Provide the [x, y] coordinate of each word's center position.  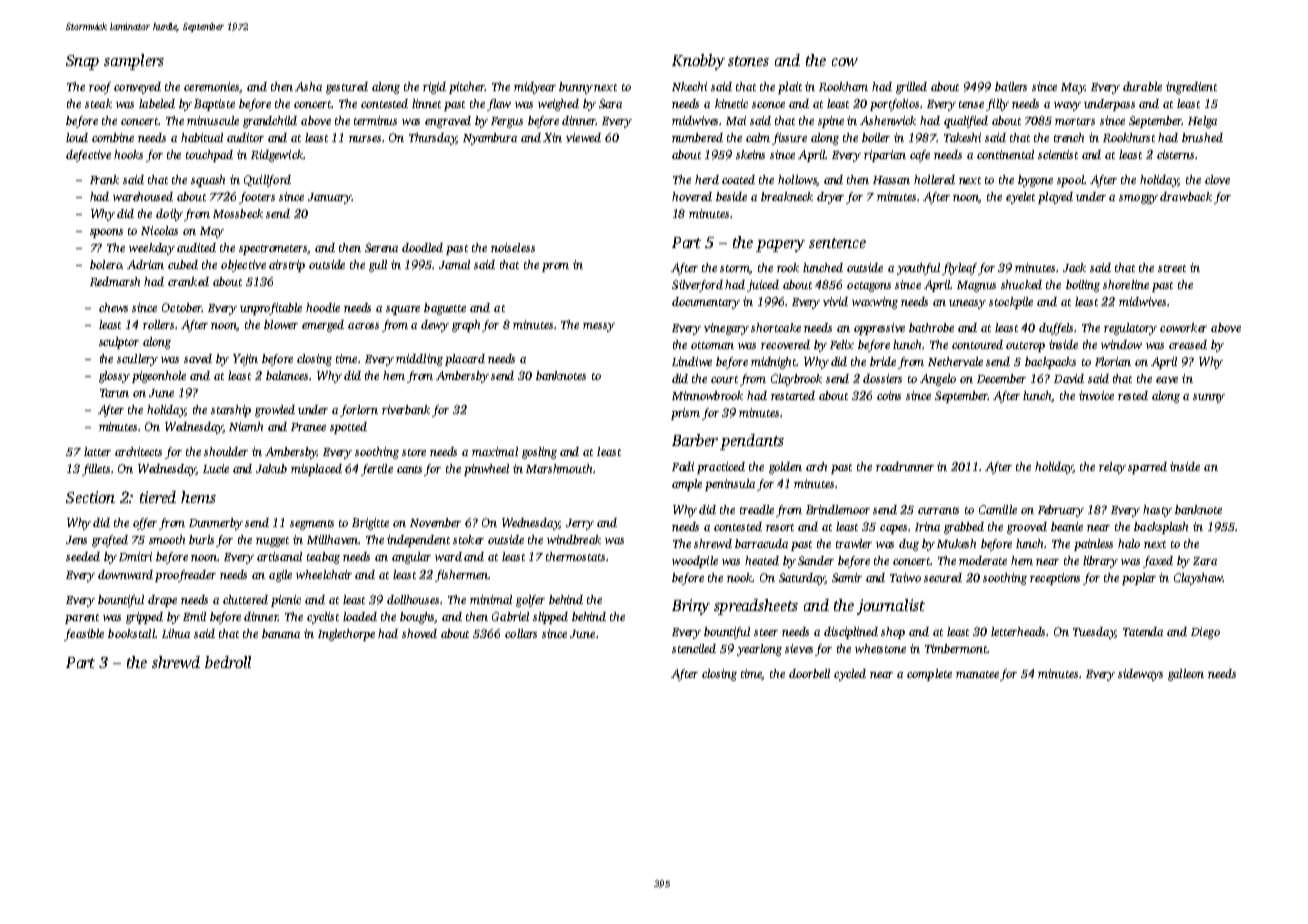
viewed [583, 137]
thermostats [575, 556]
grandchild [270, 122]
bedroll [228, 662]
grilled [911, 88]
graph [467, 326]
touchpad [209, 156]
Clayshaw [1198, 579]
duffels [1056, 329]
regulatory [1130, 329]
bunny [576, 88]
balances [288, 375]
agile [280, 576]
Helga [1202, 122]
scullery [137, 360]
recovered [785, 344]
